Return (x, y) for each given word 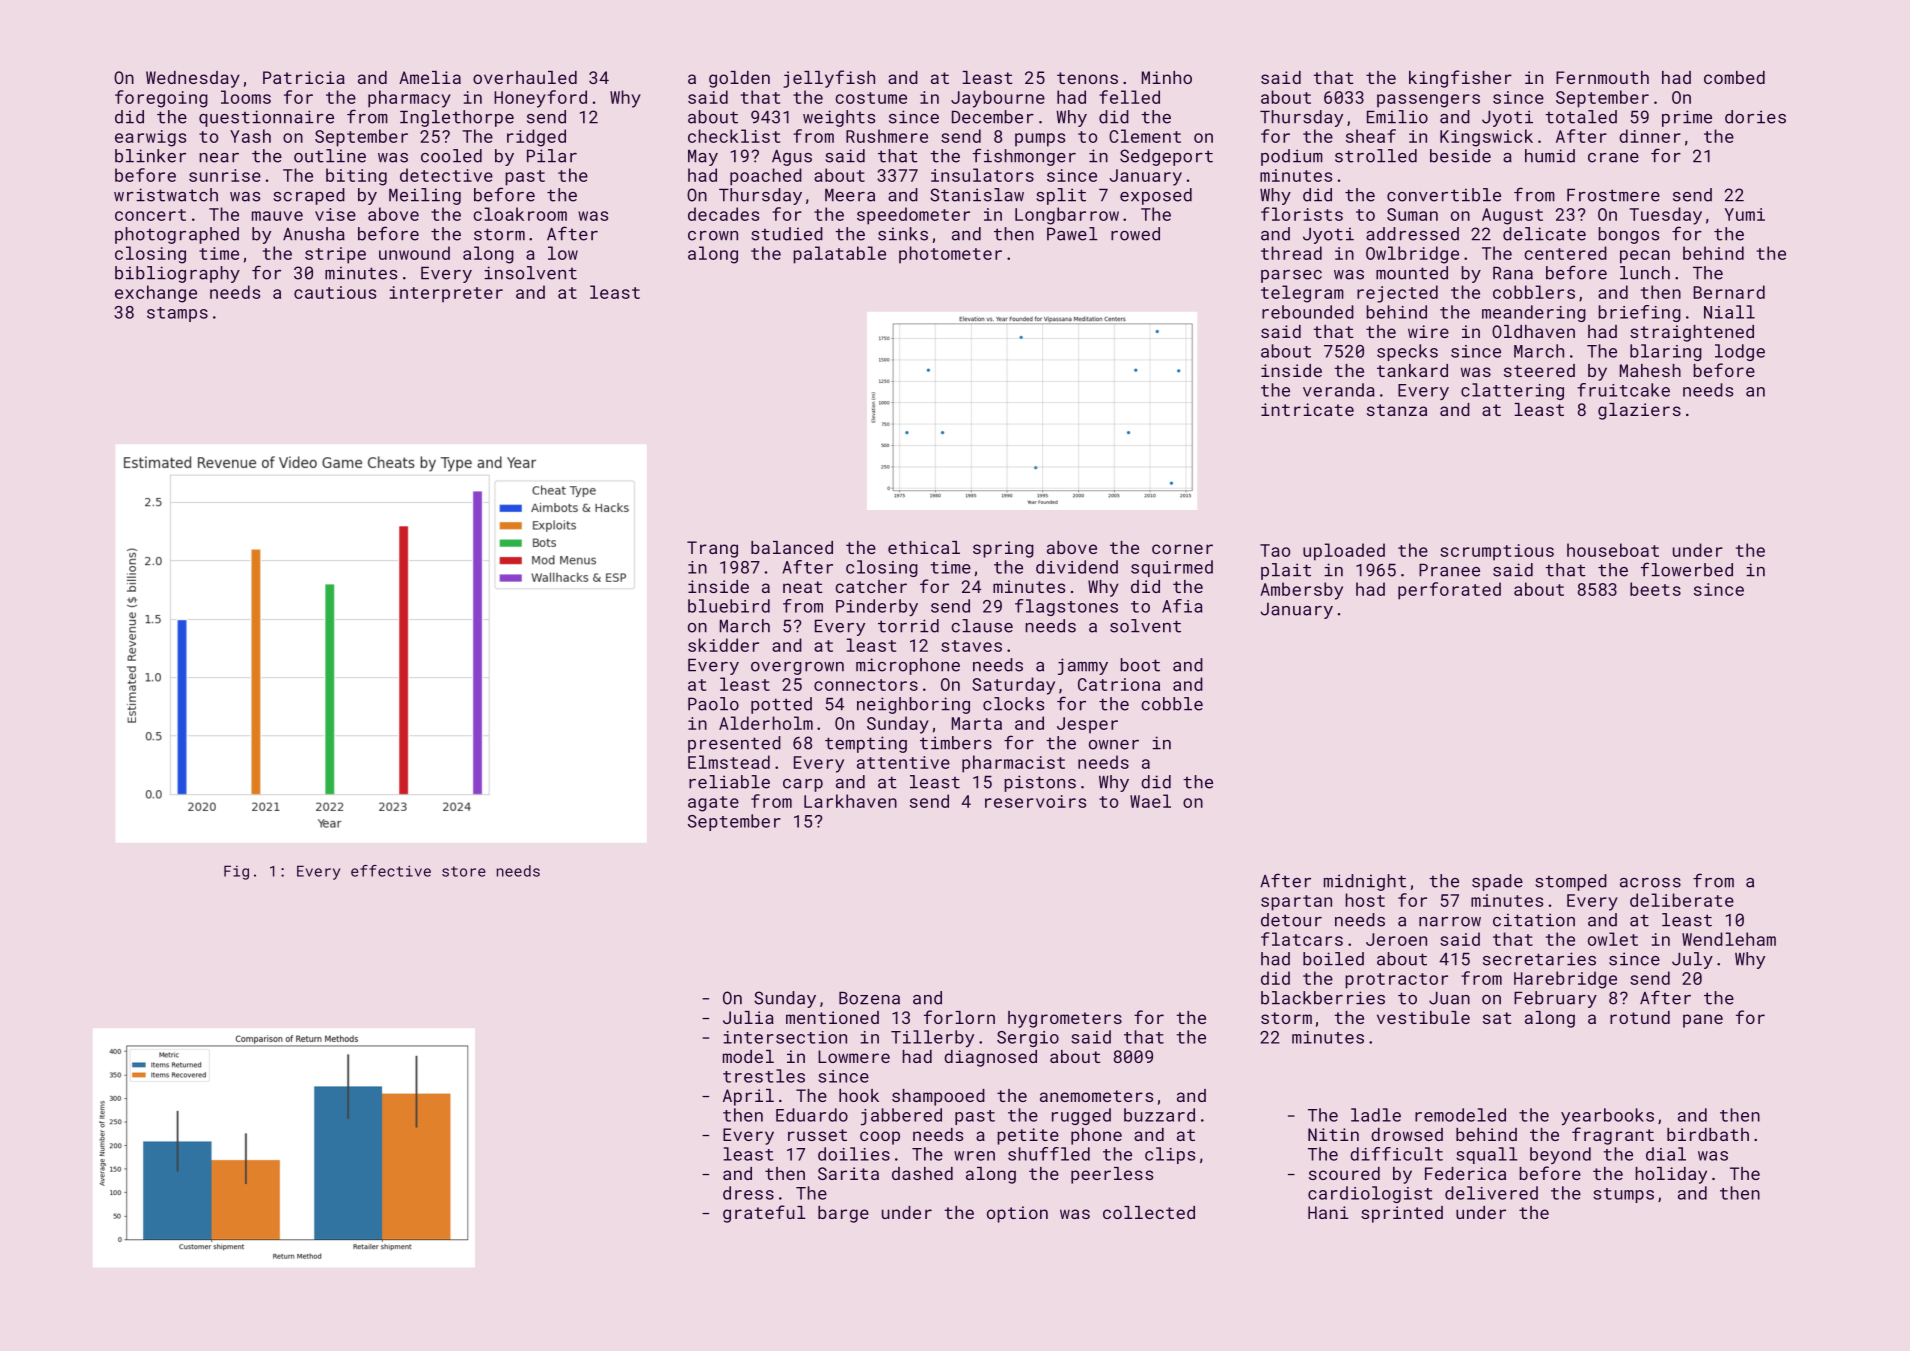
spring (1003, 549)
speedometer (913, 216)
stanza (1397, 410)
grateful (764, 1214)
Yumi (1745, 214)
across (1650, 883)
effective (391, 871)
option (1017, 1214)
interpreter (446, 294)
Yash (250, 136)
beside (1460, 156)
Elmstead (729, 762)
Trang (712, 549)
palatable (839, 255)
